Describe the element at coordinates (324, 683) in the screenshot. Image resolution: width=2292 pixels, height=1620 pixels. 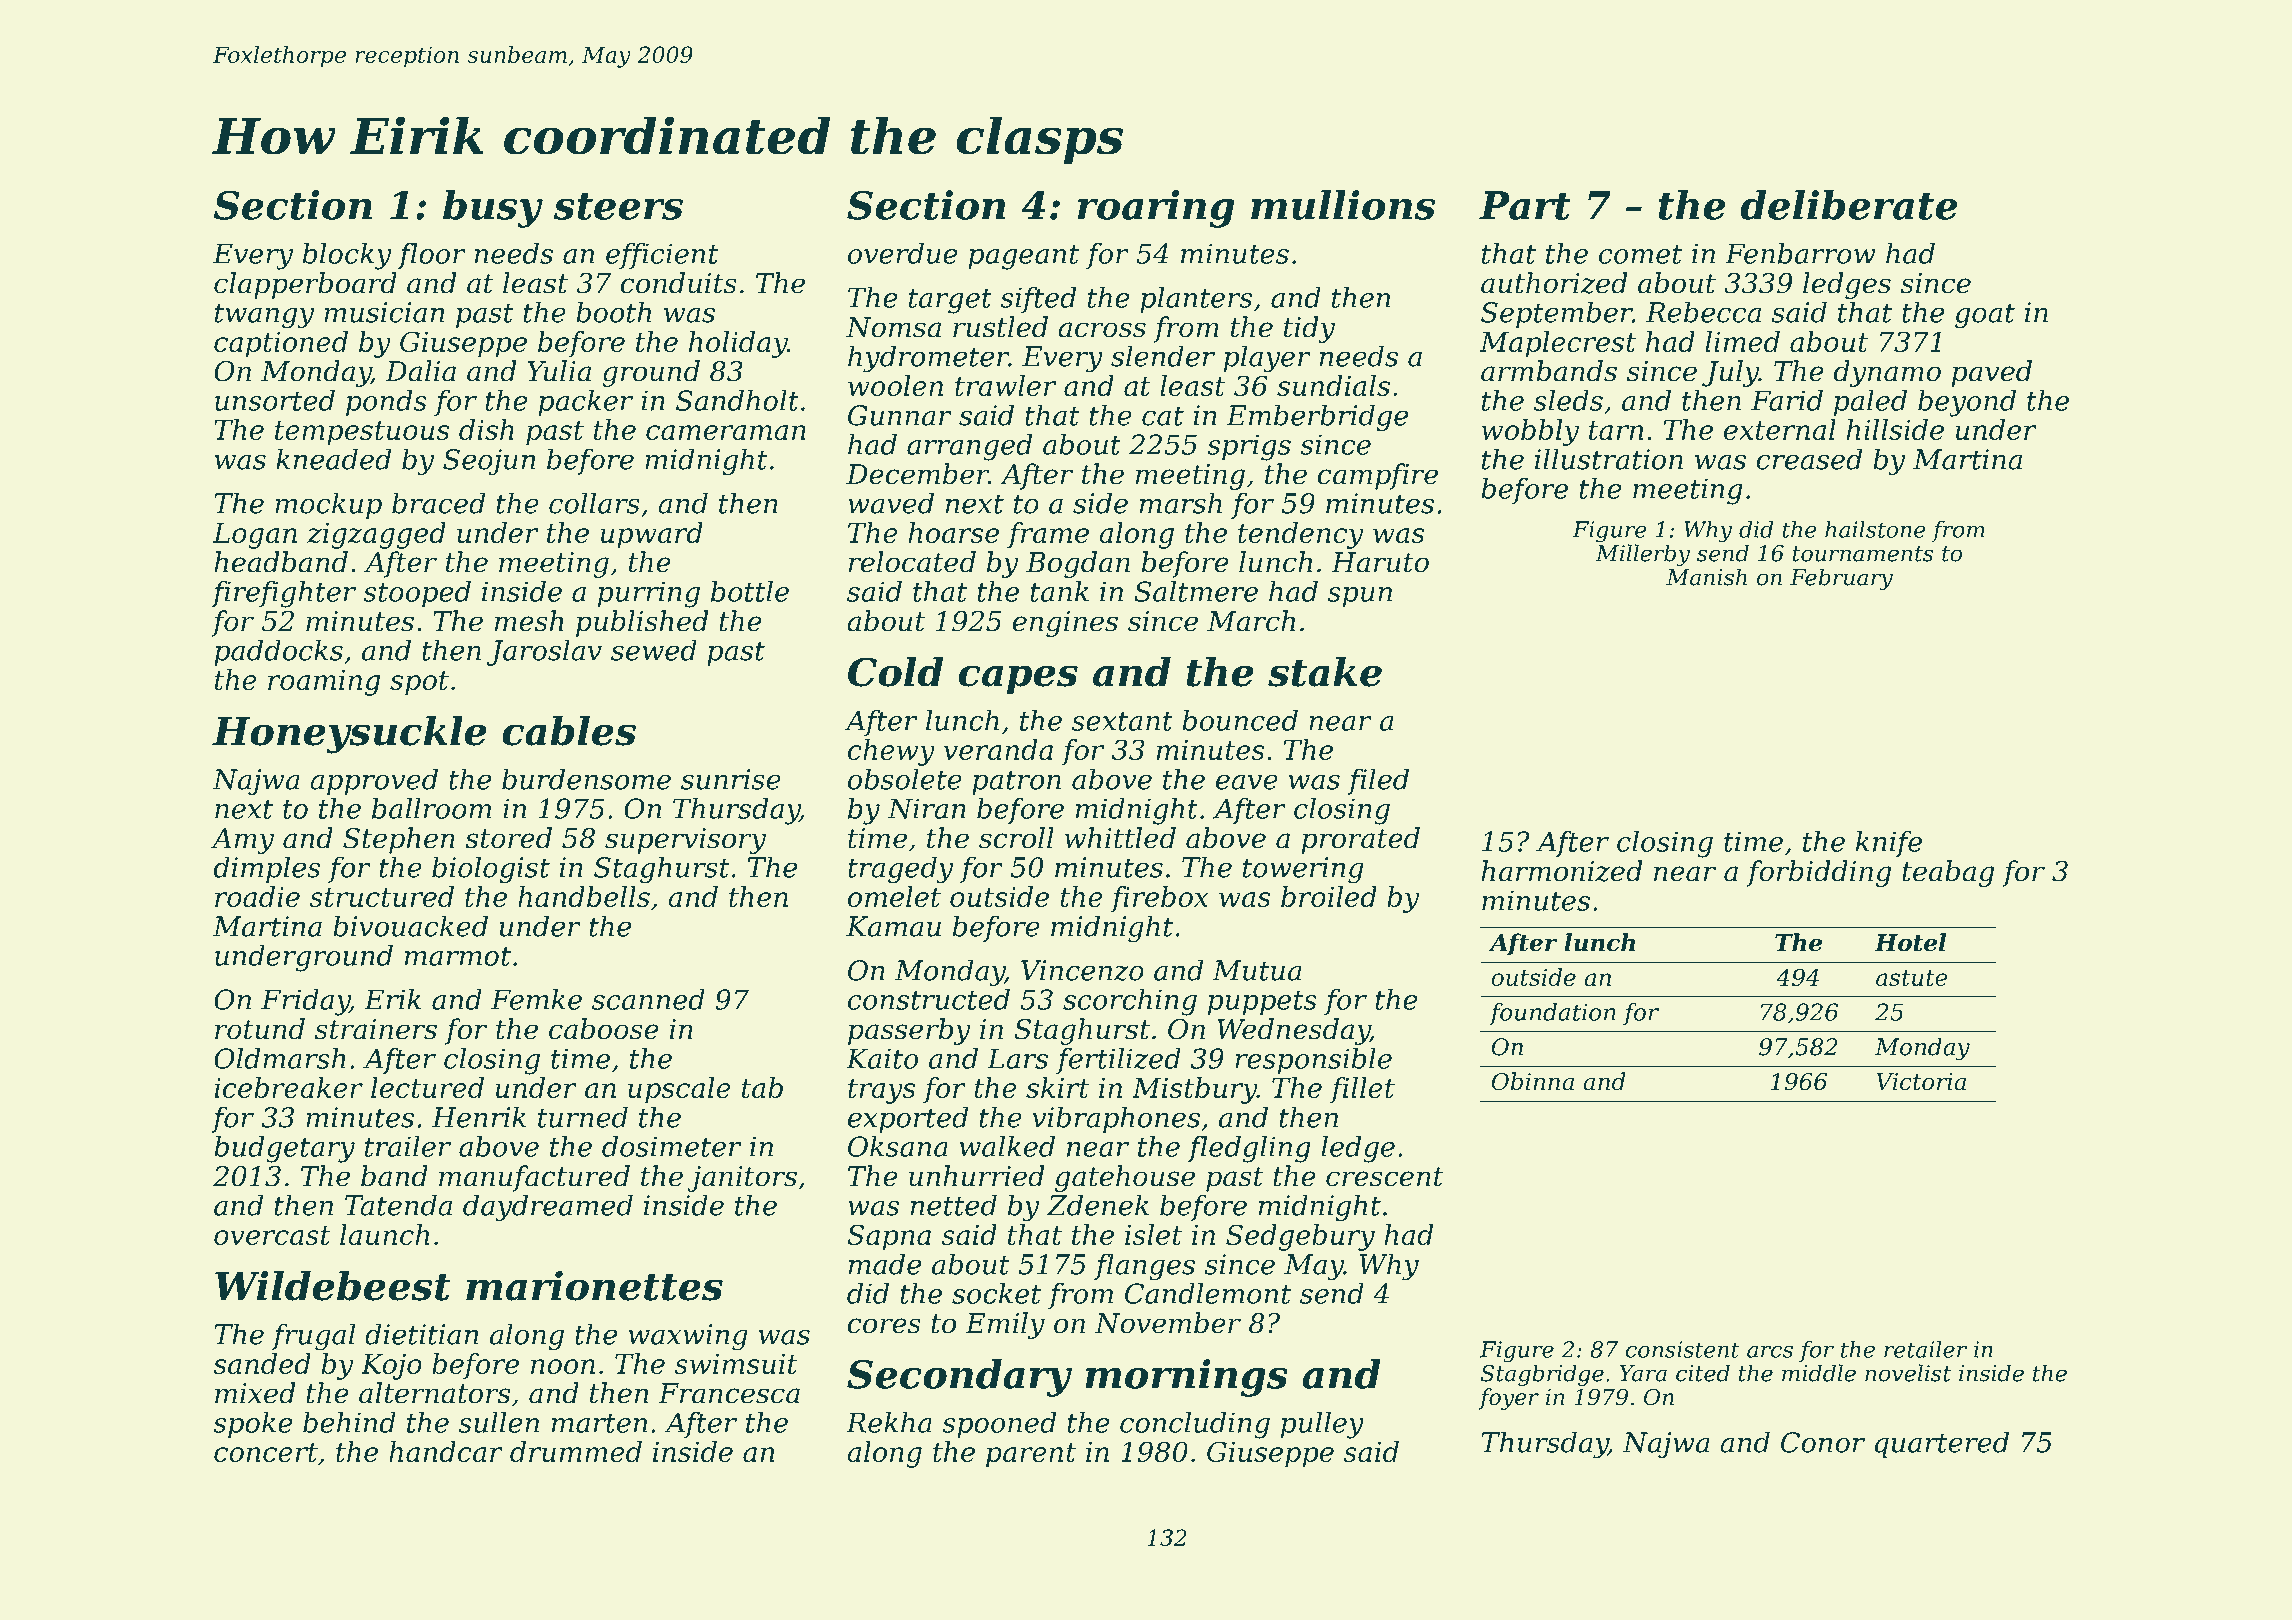
I see `roaming` at that location.
